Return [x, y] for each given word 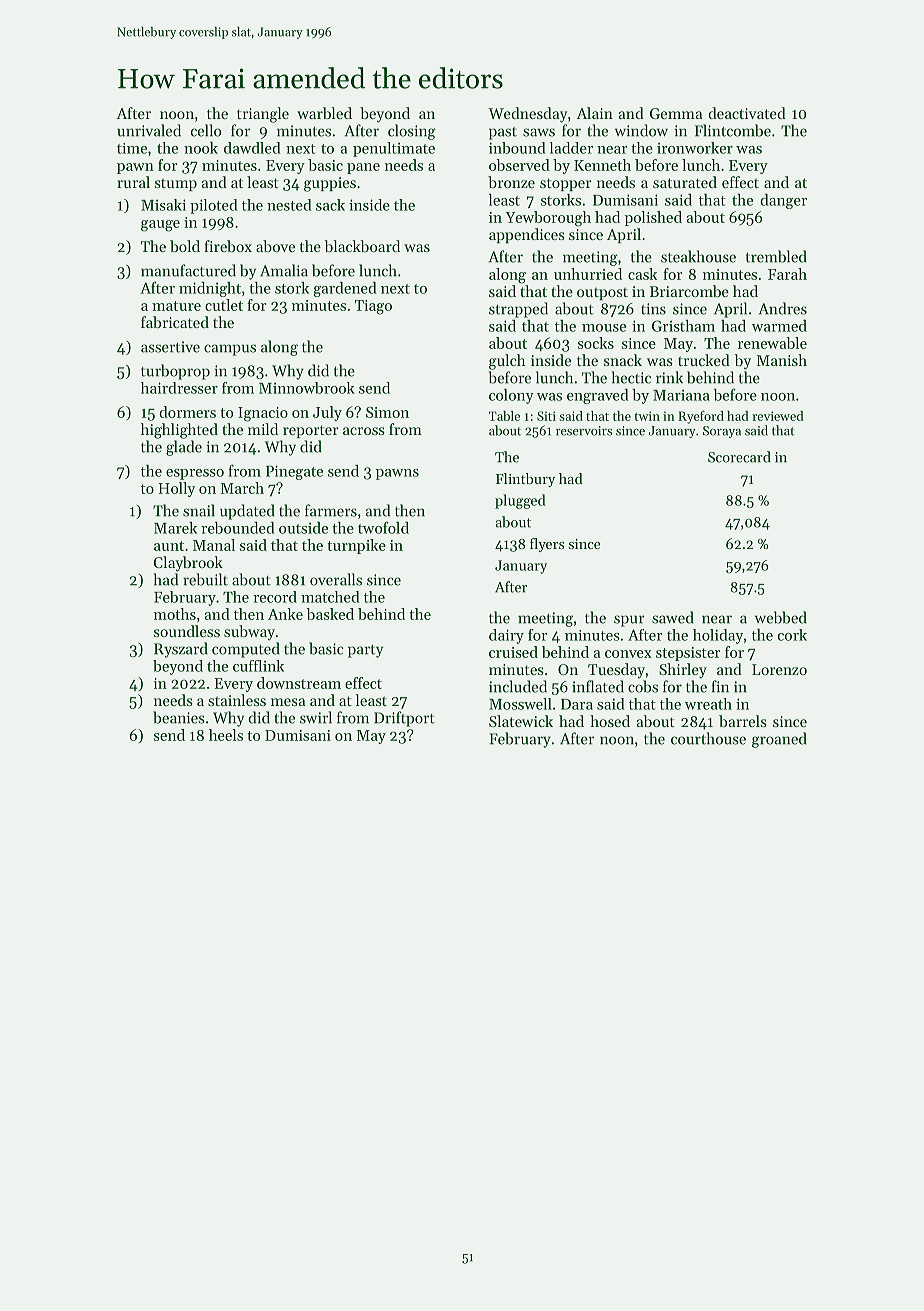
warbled [324, 113]
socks [596, 343]
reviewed [778, 416]
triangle [263, 115]
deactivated [747, 113]
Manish [782, 360]
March [242, 488]
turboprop [175, 372]
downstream [299, 683]
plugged [520, 501]
